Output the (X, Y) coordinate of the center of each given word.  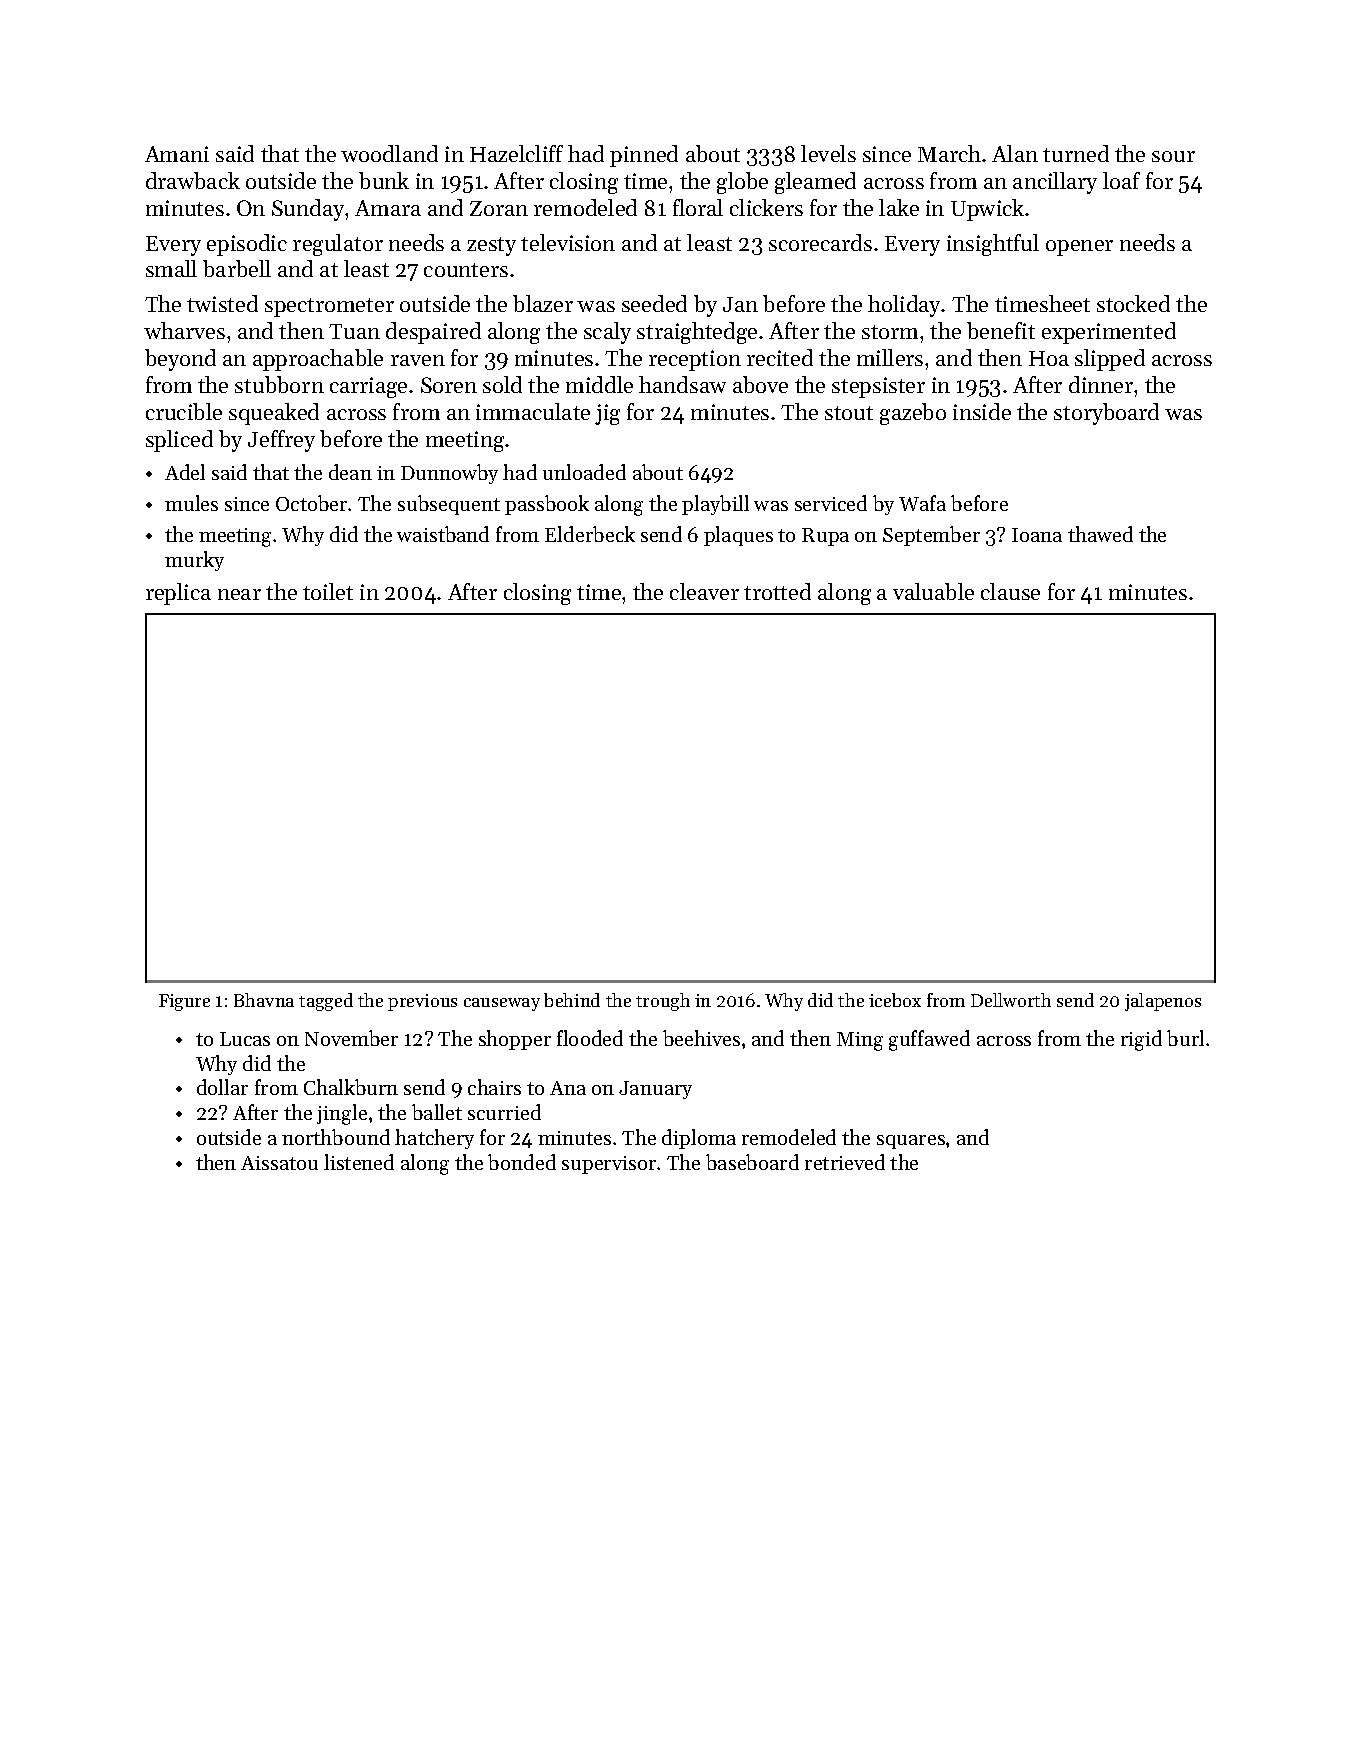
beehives (701, 1038)
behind (572, 1000)
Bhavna (264, 1000)
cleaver (704, 591)
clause (1010, 591)
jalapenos (1163, 1002)
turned (1076, 153)
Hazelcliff (516, 153)
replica (178, 594)
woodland (389, 153)
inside (982, 411)
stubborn (279, 384)
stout (849, 413)
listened (359, 1162)
